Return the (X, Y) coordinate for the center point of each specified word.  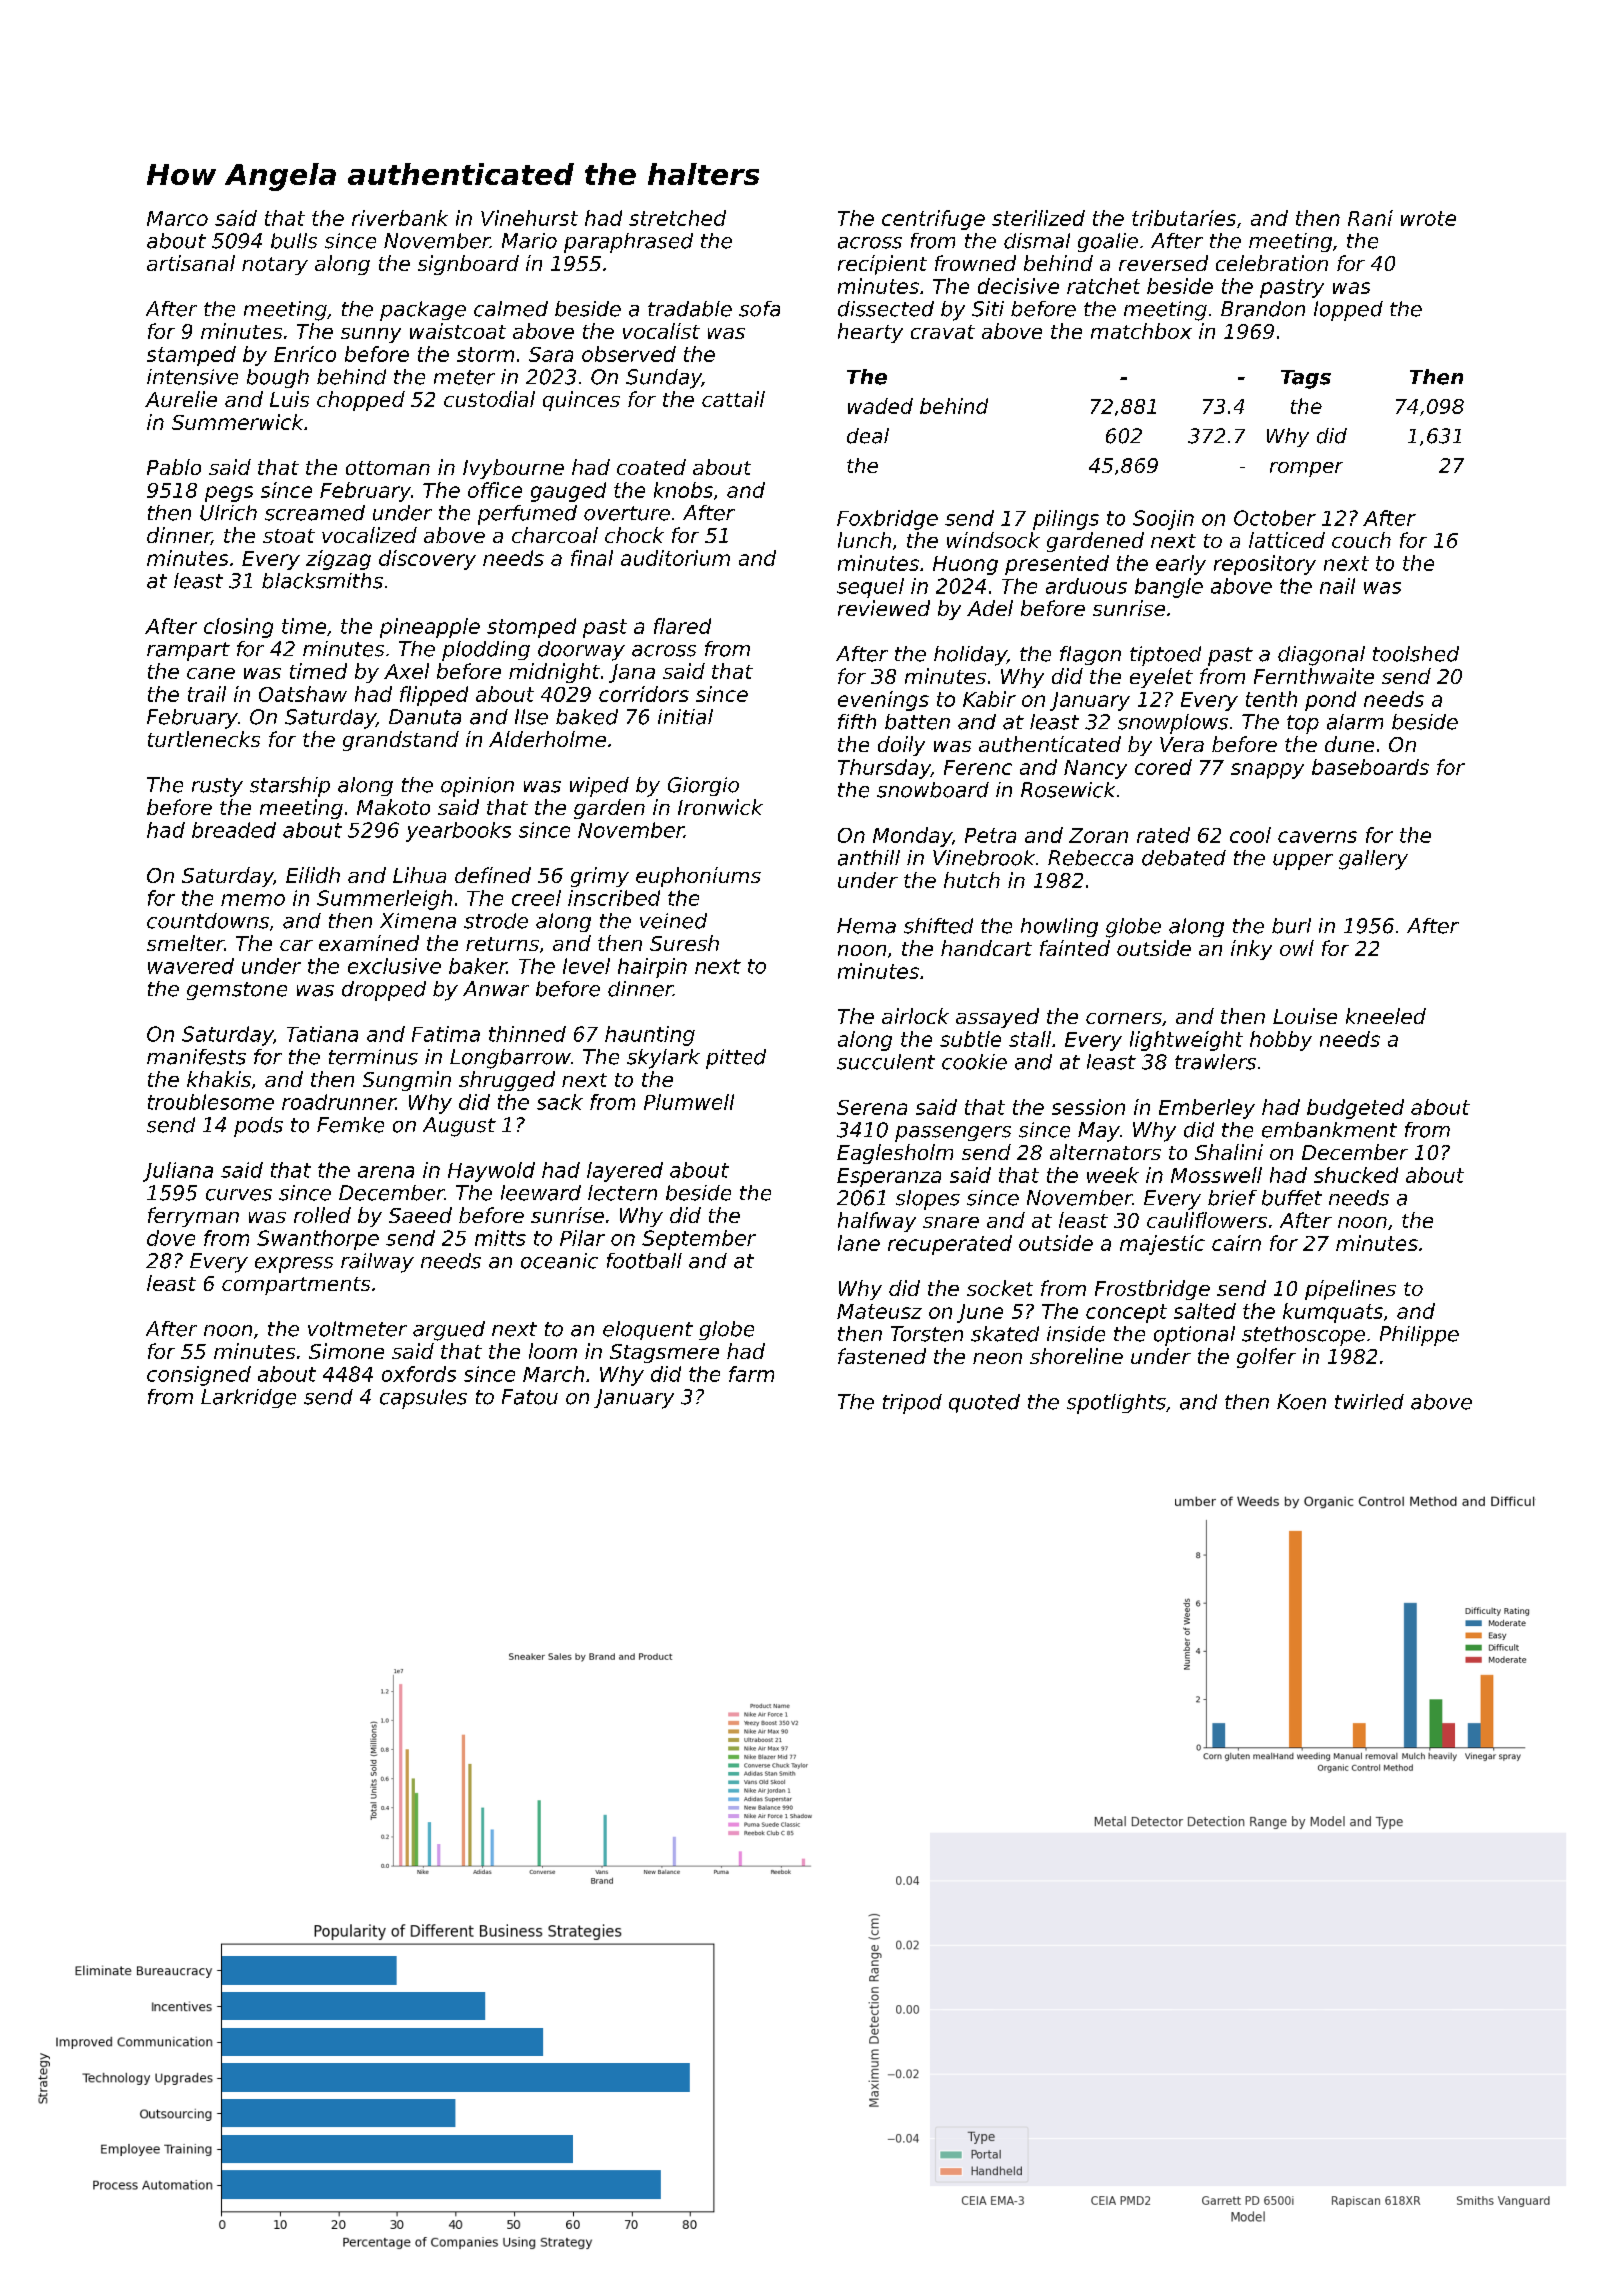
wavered (191, 966)
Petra (990, 835)
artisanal (191, 263)
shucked (1356, 1175)
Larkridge (248, 1398)
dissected (886, 309)
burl (1291, 926)
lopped (1348, 311)
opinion (477, 787)
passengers (953, 1134)
